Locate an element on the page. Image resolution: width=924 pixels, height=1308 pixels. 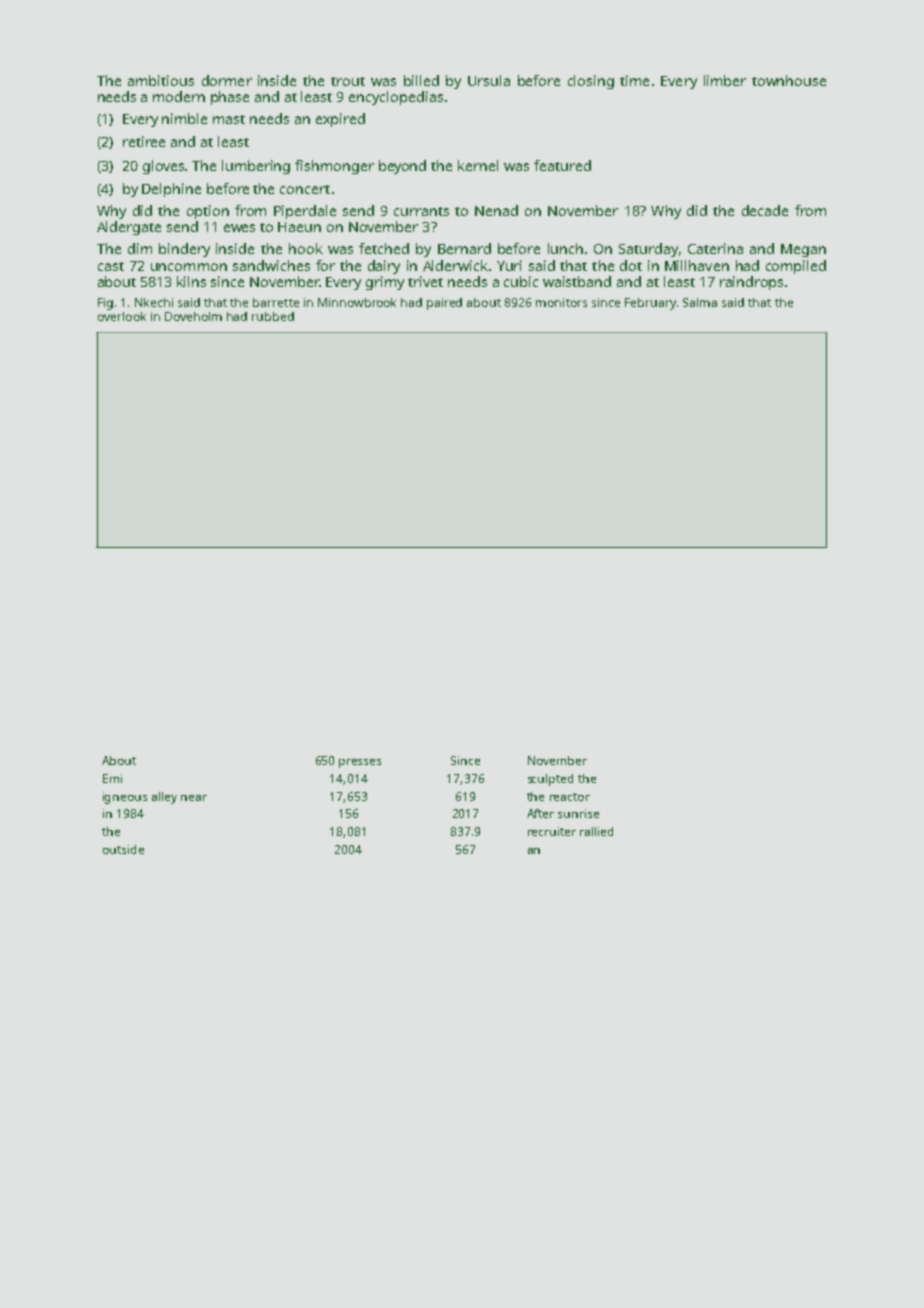
time is located at coordinates (634, 80).
